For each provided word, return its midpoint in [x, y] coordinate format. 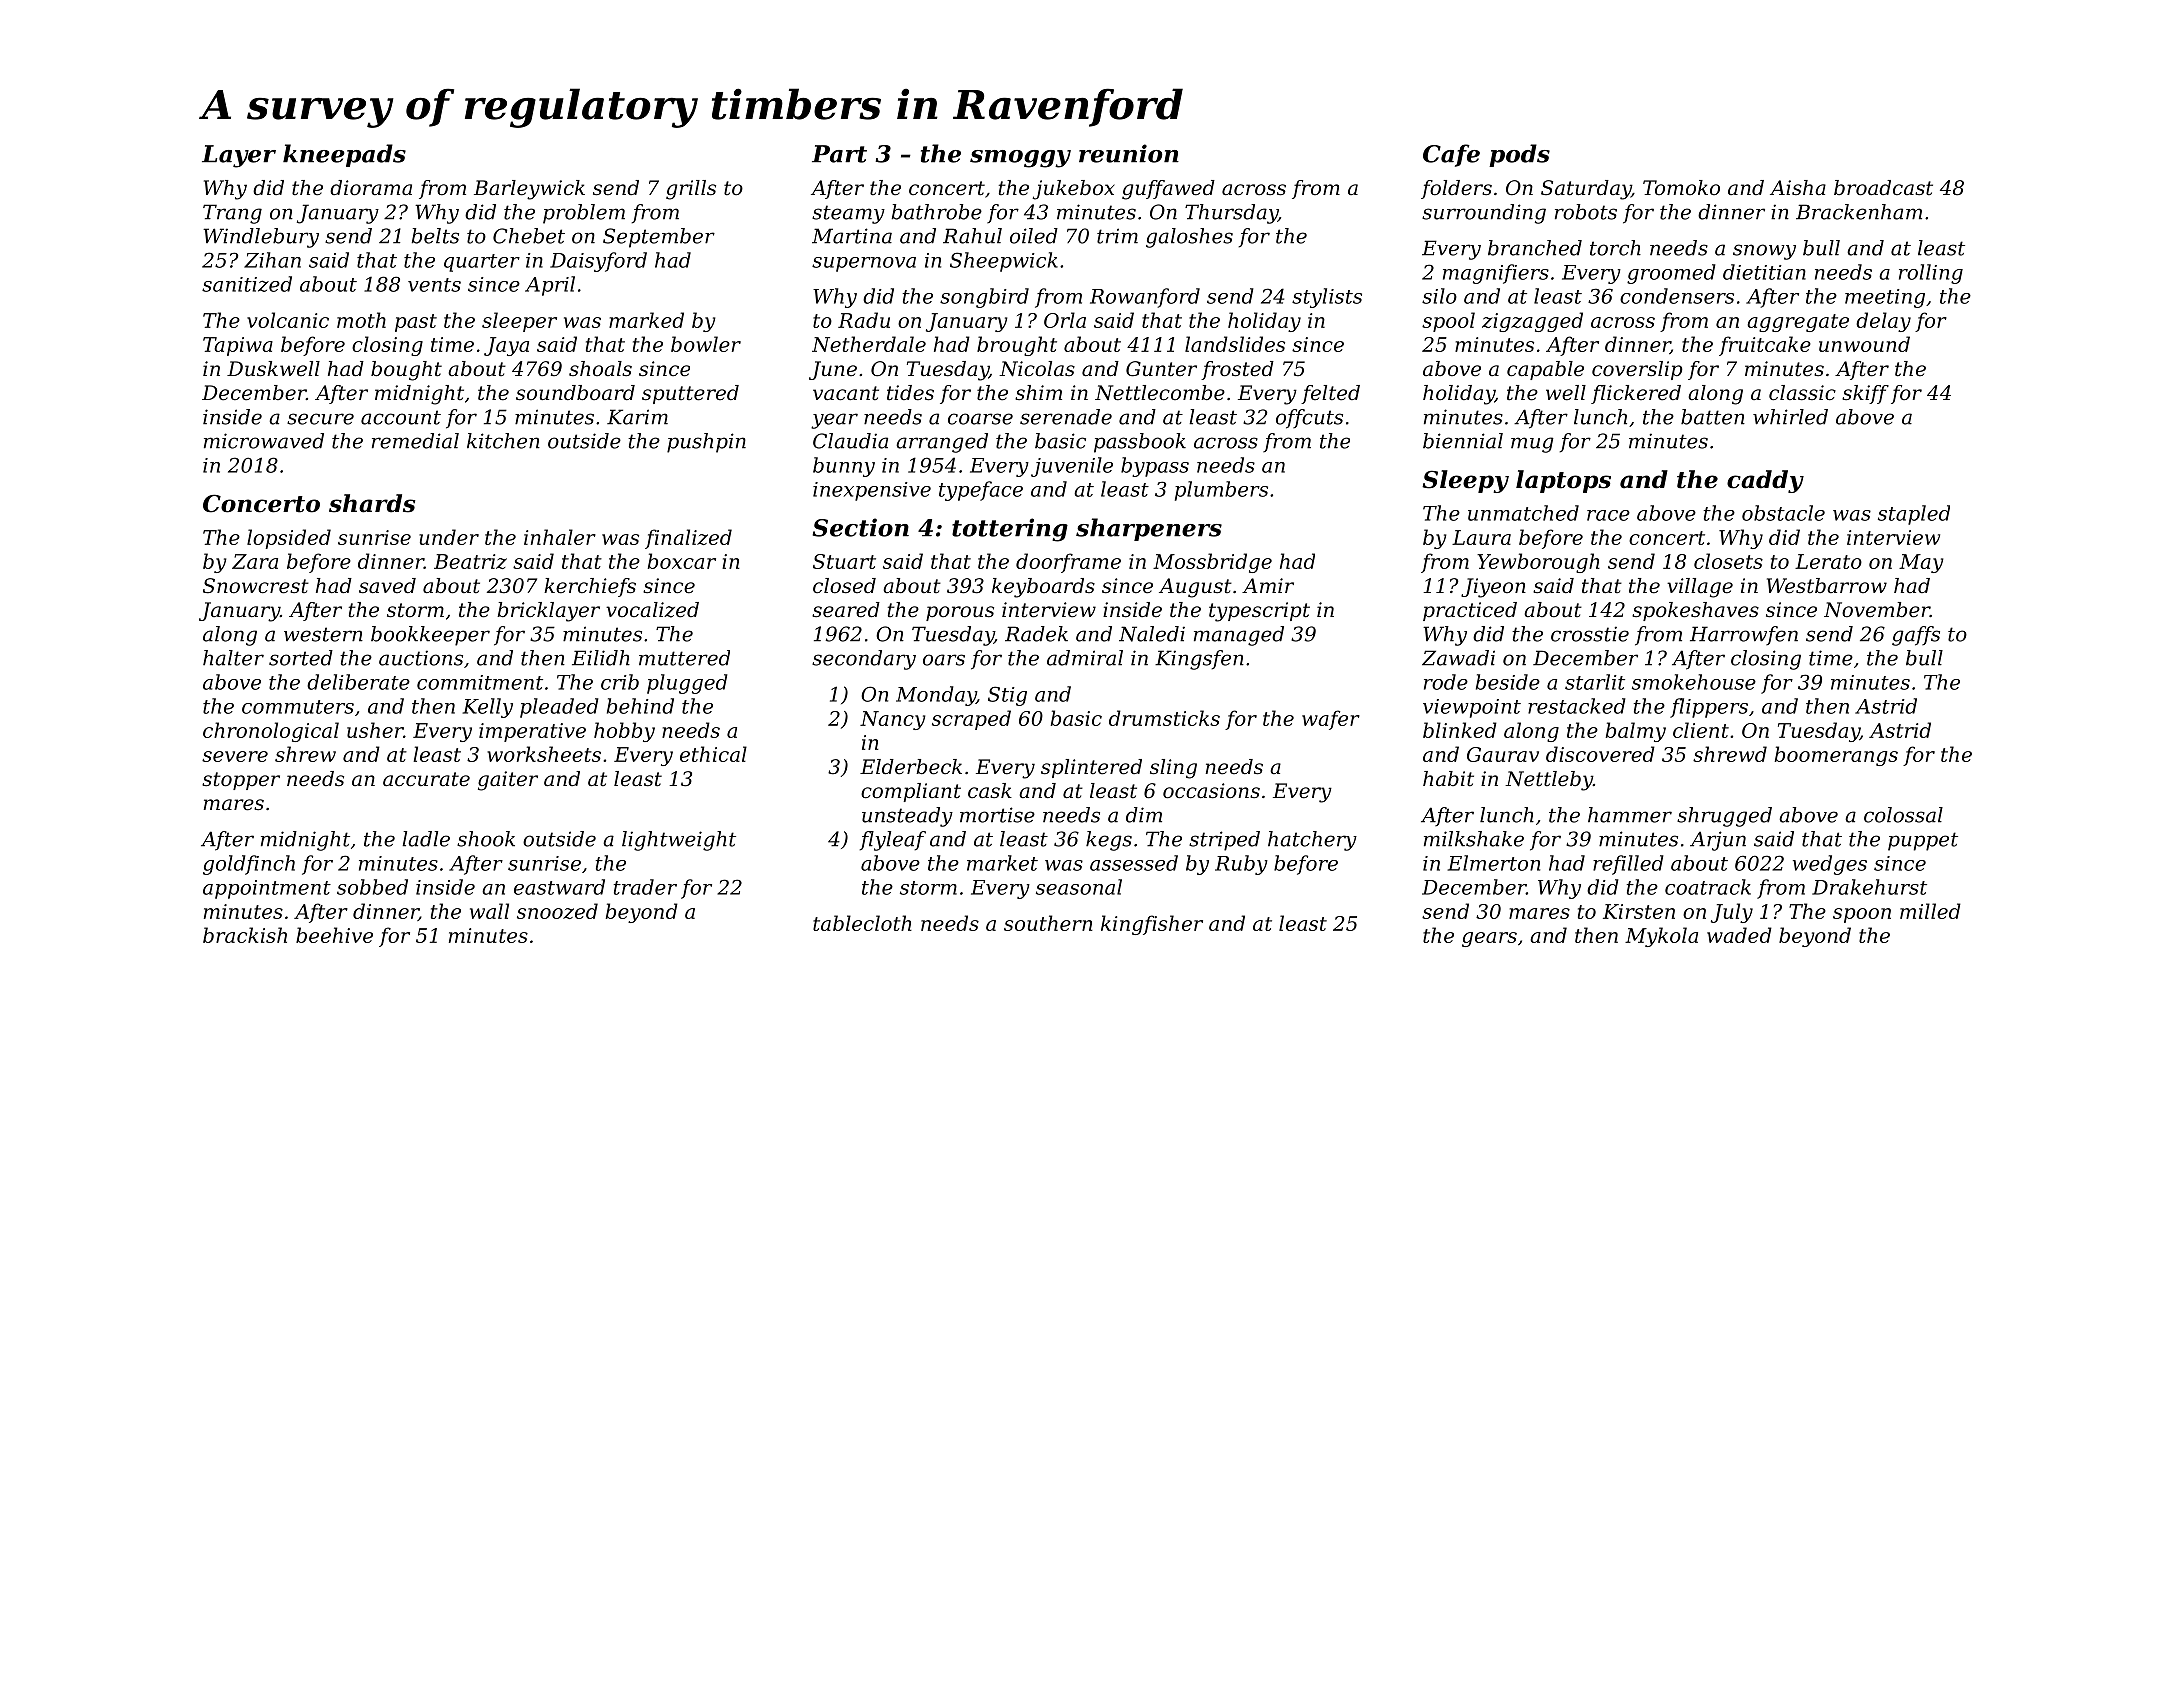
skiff [1865, 394]
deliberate [358, 682]
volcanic [288, 320]
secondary [864, 660]
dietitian [1764, 272]
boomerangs [1836, 756]
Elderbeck [911, 767]
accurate [426, 779]
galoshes [1189, 238]
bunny [844, 467]
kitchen [503, 441]
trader [645, 887]
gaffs [1916, 636]
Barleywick [529, 190]
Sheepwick [1004, 262]
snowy [1764, 252]
